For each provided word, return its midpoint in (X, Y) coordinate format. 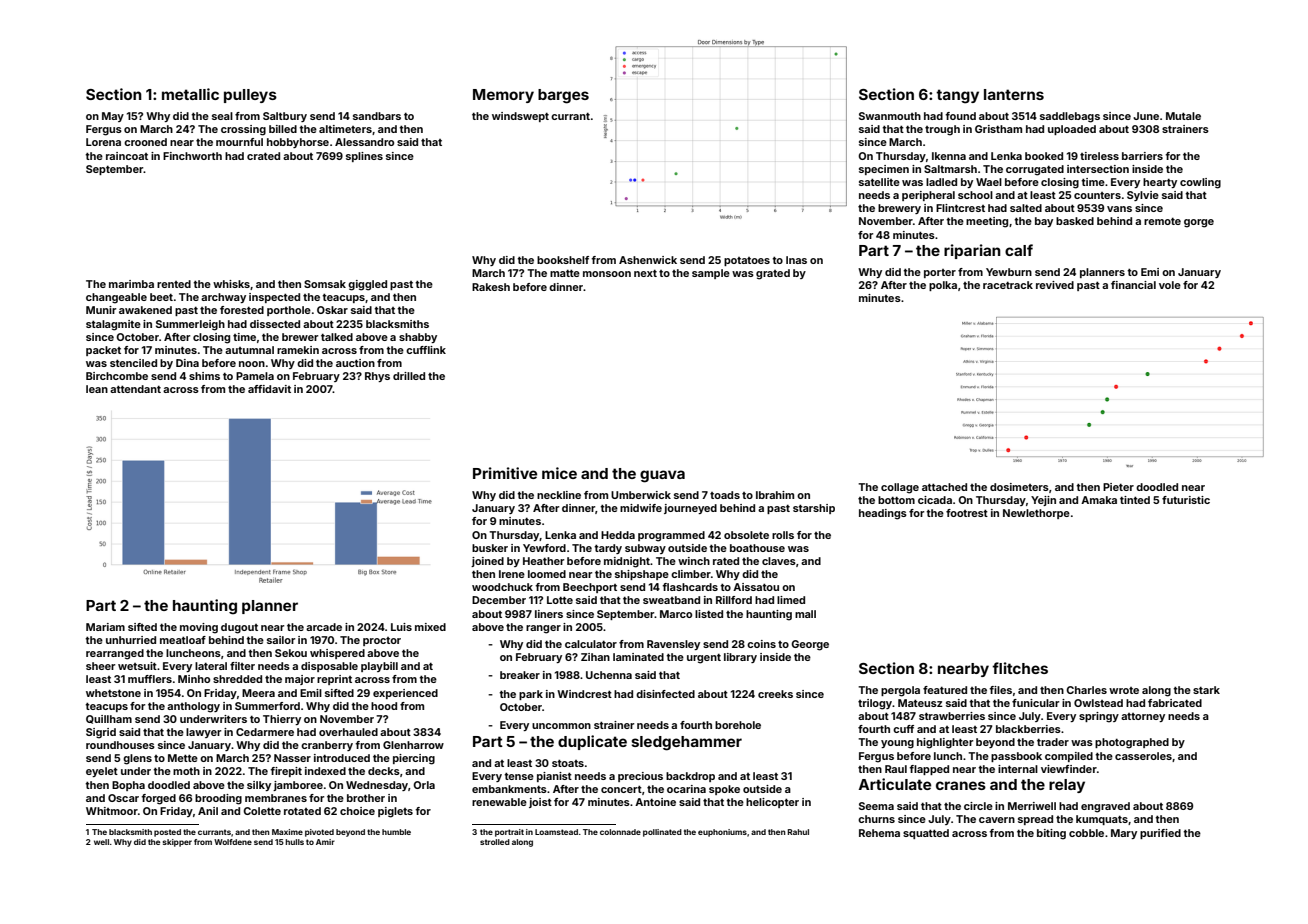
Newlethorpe (1036, 514)
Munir (101, 310)
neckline (559, 495)
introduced (342, 758)
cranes (961, 785)
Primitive (505, 473)
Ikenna (949, 156)
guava (662, 476)
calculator (591, 644)
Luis (401, 627)
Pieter (1118, 487)
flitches (1020, 668)
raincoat (127, 156)
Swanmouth (890, 116)
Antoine (655, 802)
